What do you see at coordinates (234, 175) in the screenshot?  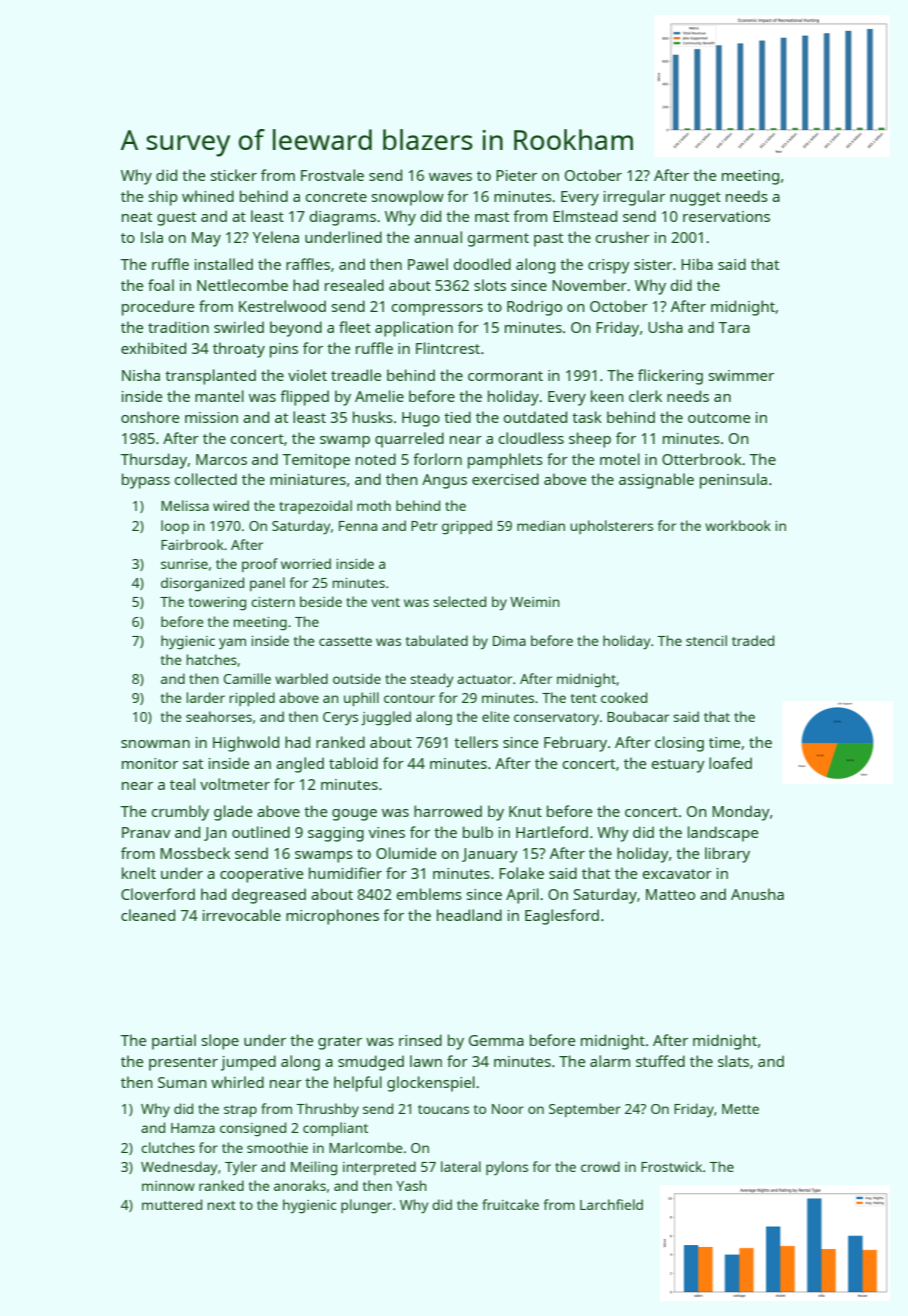 I see `sticker` at bounding box center [234, 175].
